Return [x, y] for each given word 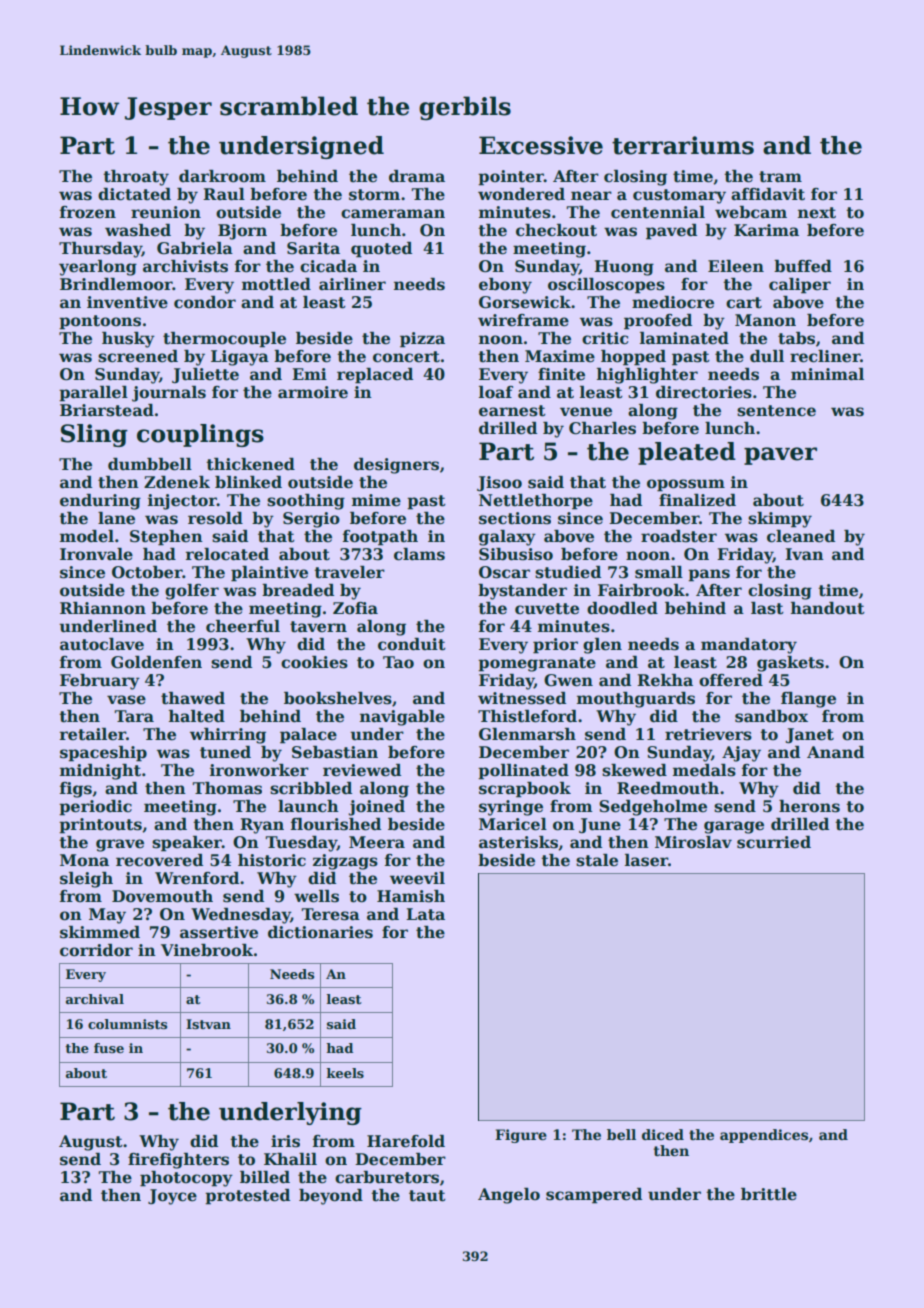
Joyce [172, 1197]
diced [663, 1134]
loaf [496, 392]
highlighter [647, 376]
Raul [224, 194]
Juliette [205, 375]
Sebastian [335, 752]
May [107, 916]
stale [597, 860]
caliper [800, 286]
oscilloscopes [606, 286]
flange [808, 700]
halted [197, 716]
